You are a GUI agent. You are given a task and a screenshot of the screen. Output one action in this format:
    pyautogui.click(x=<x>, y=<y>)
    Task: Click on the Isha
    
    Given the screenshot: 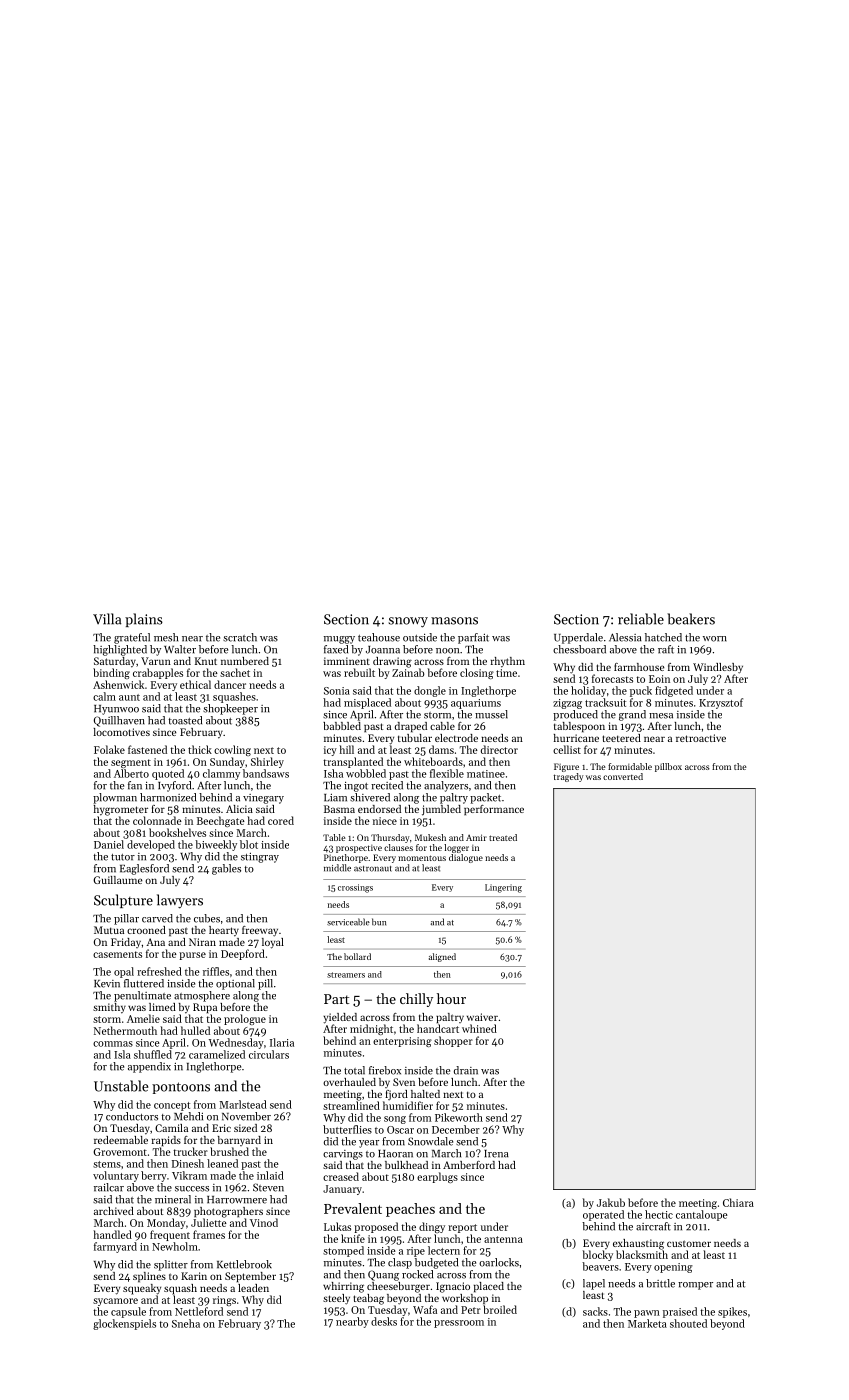 What is the action you would take?
    pyautogui.click(x=333, y=773)
